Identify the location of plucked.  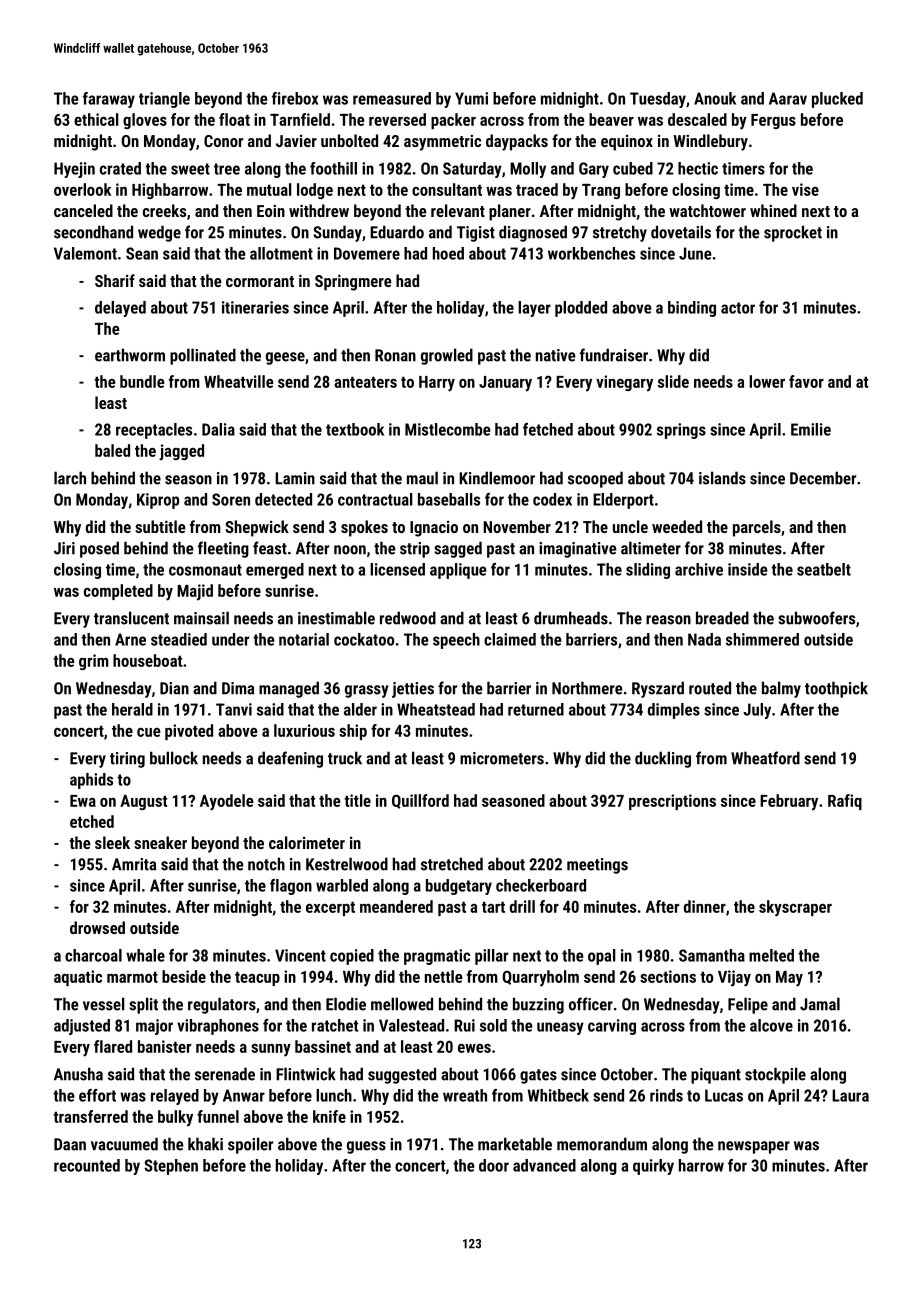
(837, 100).
